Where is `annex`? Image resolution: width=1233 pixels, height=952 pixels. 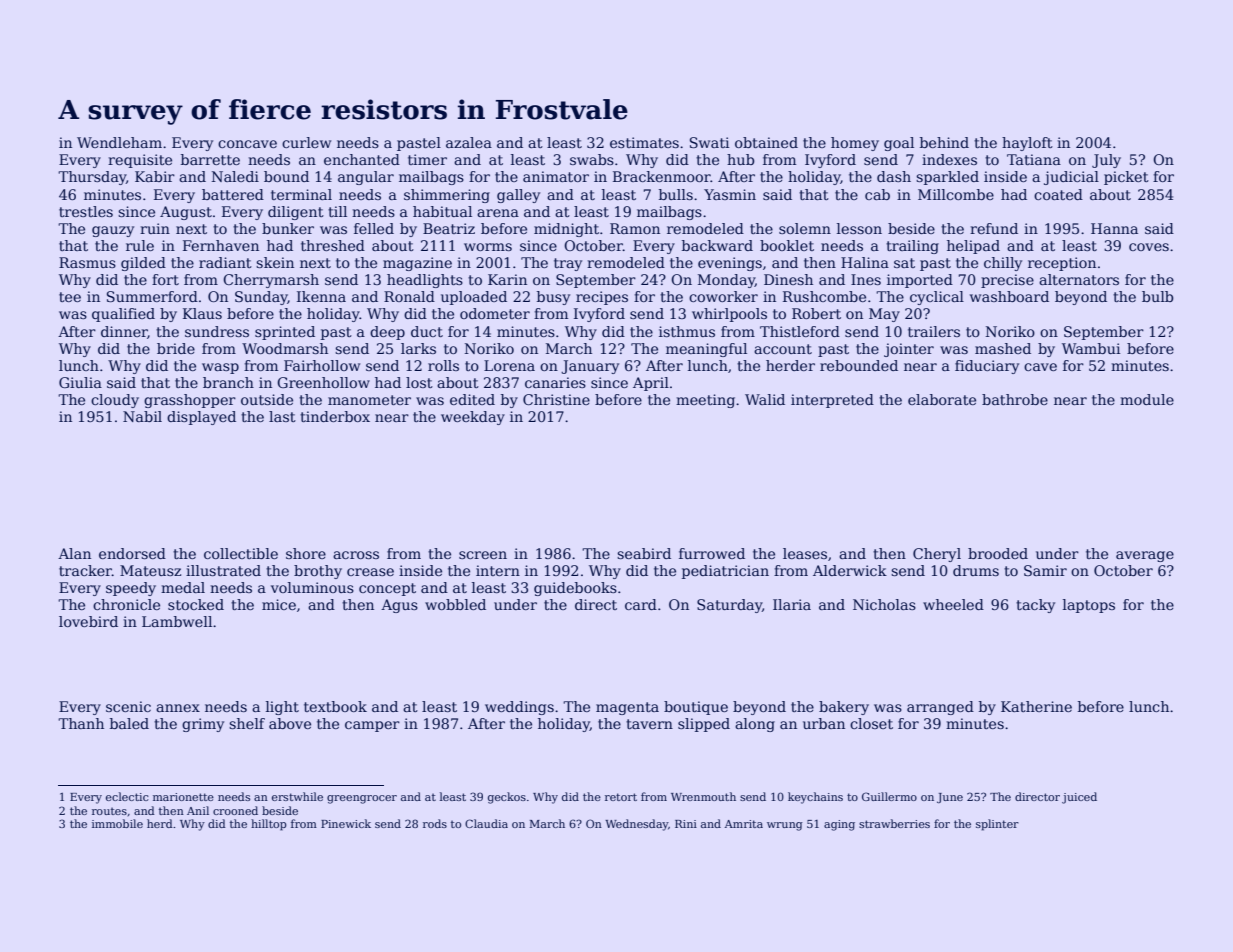
annex is located at coordinates (178, 708).
